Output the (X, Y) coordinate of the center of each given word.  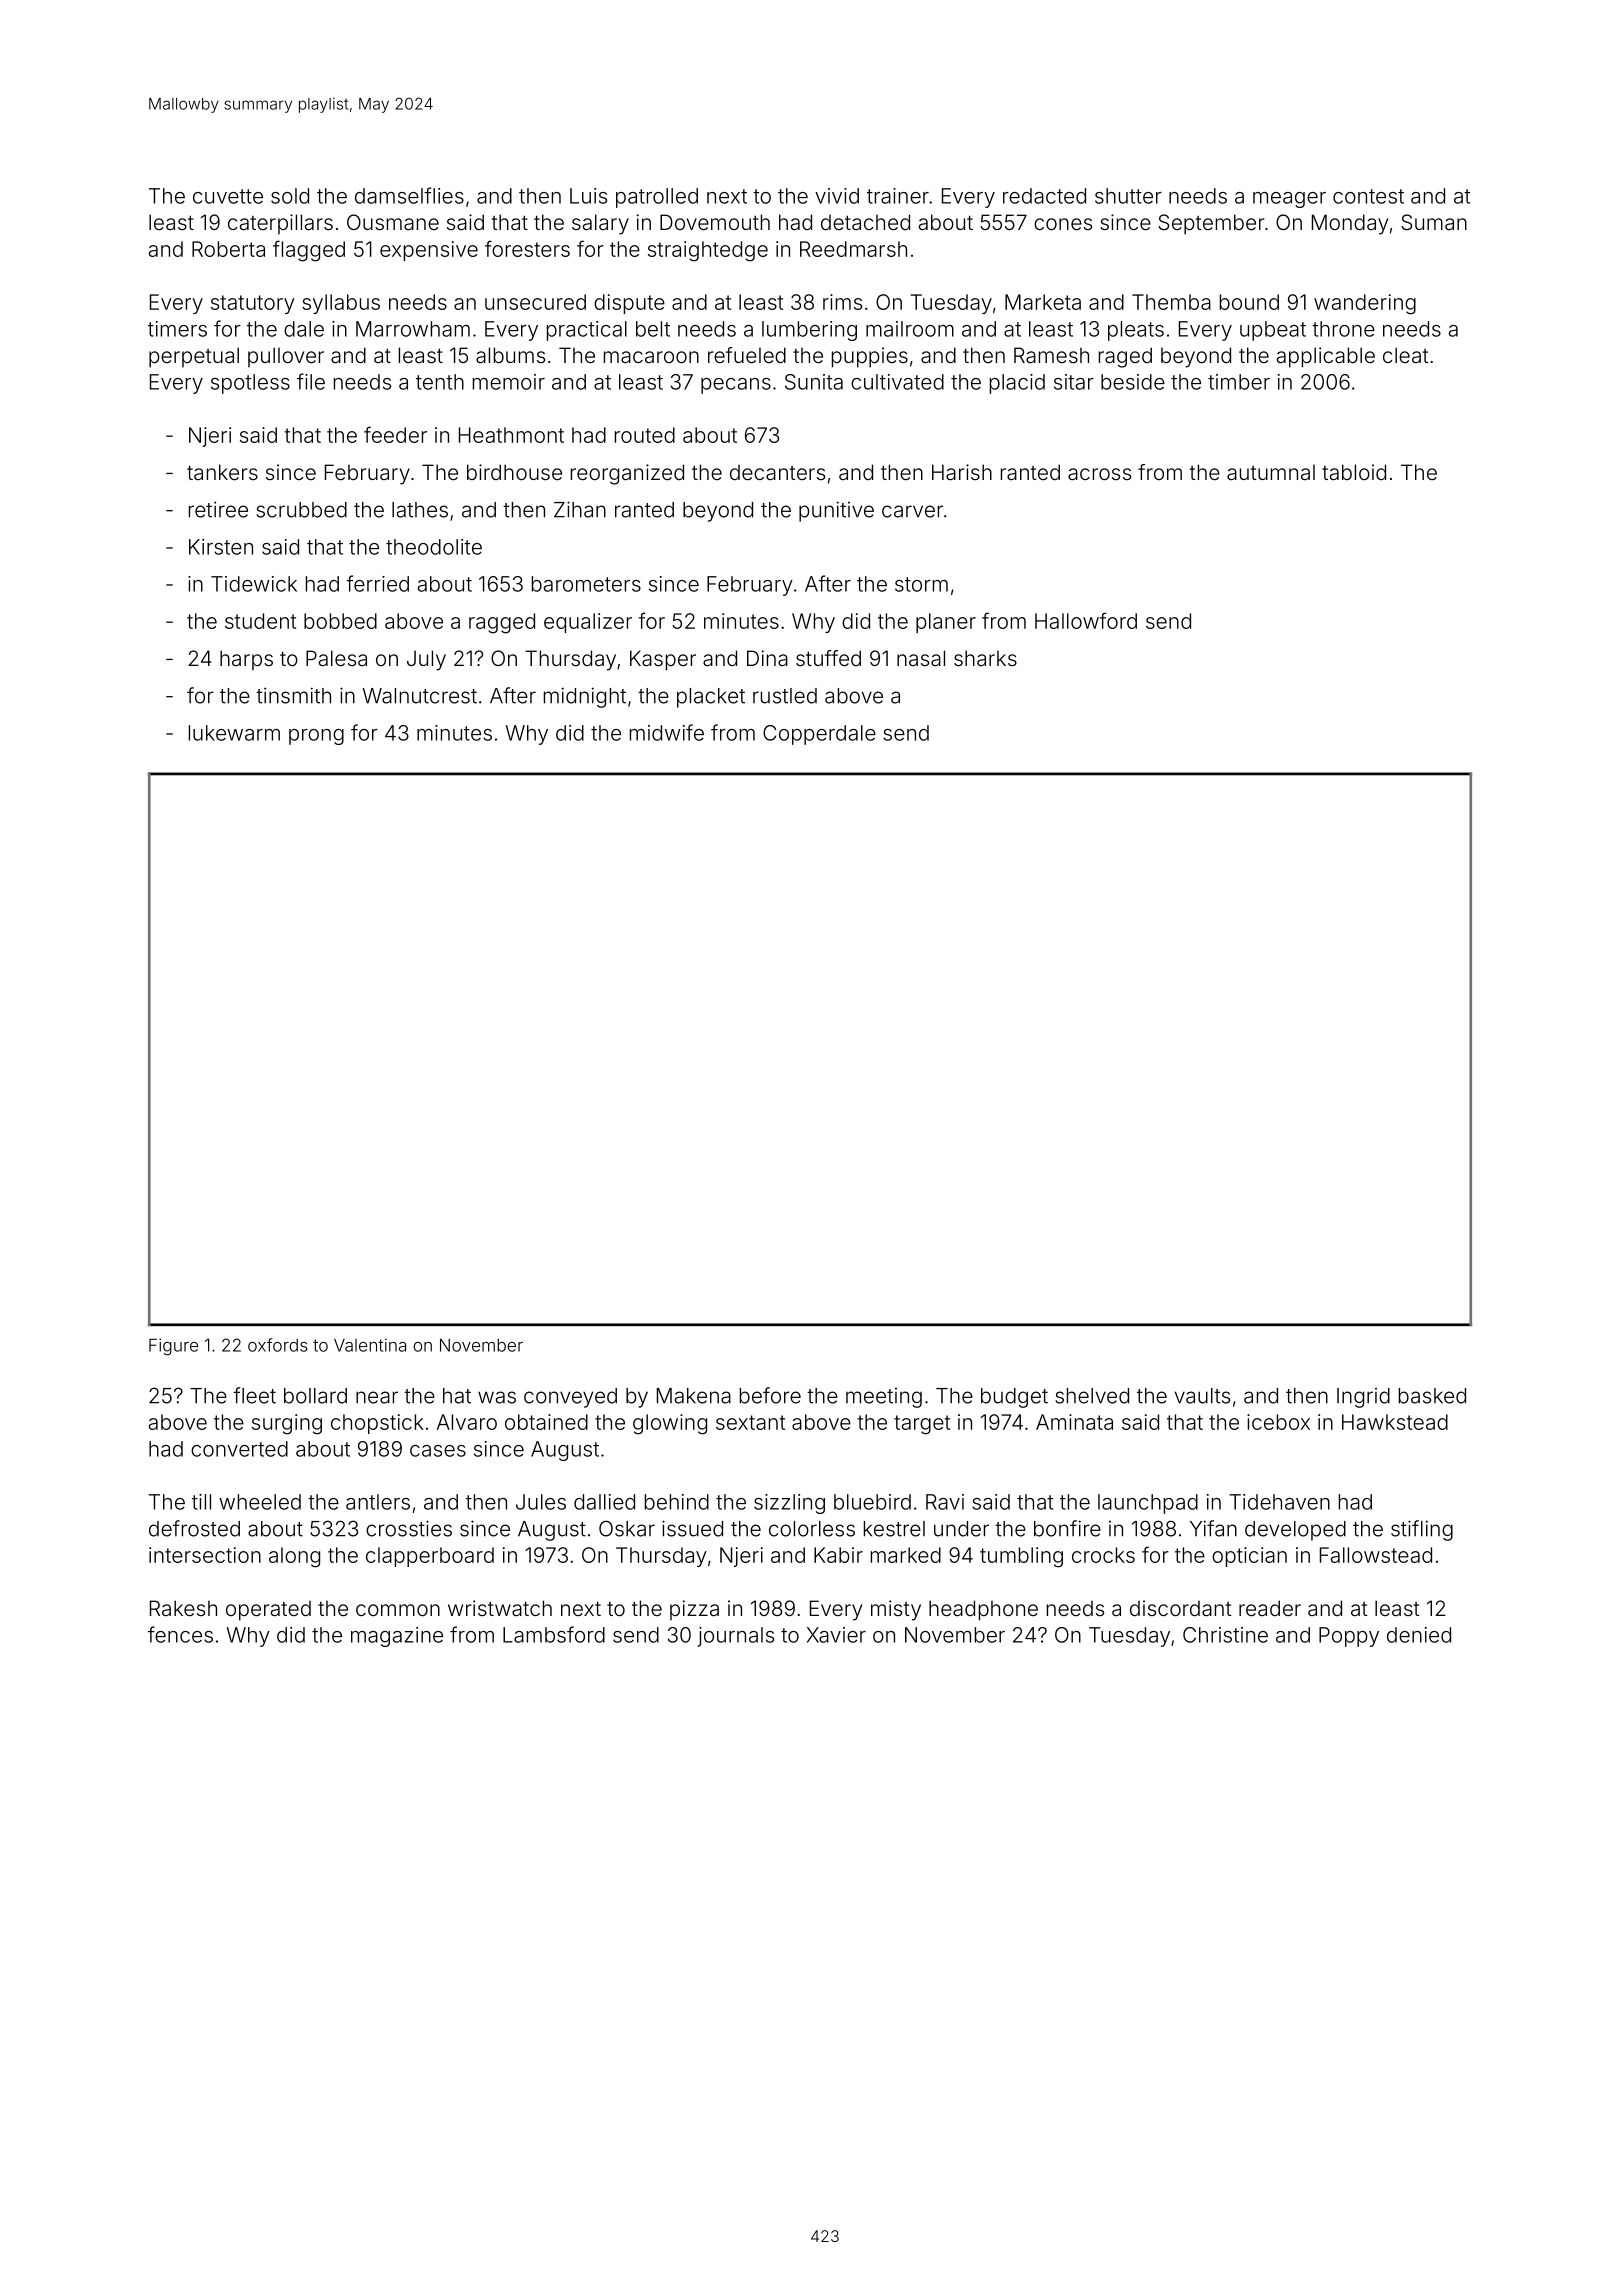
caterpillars (280, 224)
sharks (985, 658)
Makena (694, 1396)
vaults (1202, 1396)
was (497, 1397)
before (770, 1395)
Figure (173, 1347)
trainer (898, 196)
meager (1289, 200)
